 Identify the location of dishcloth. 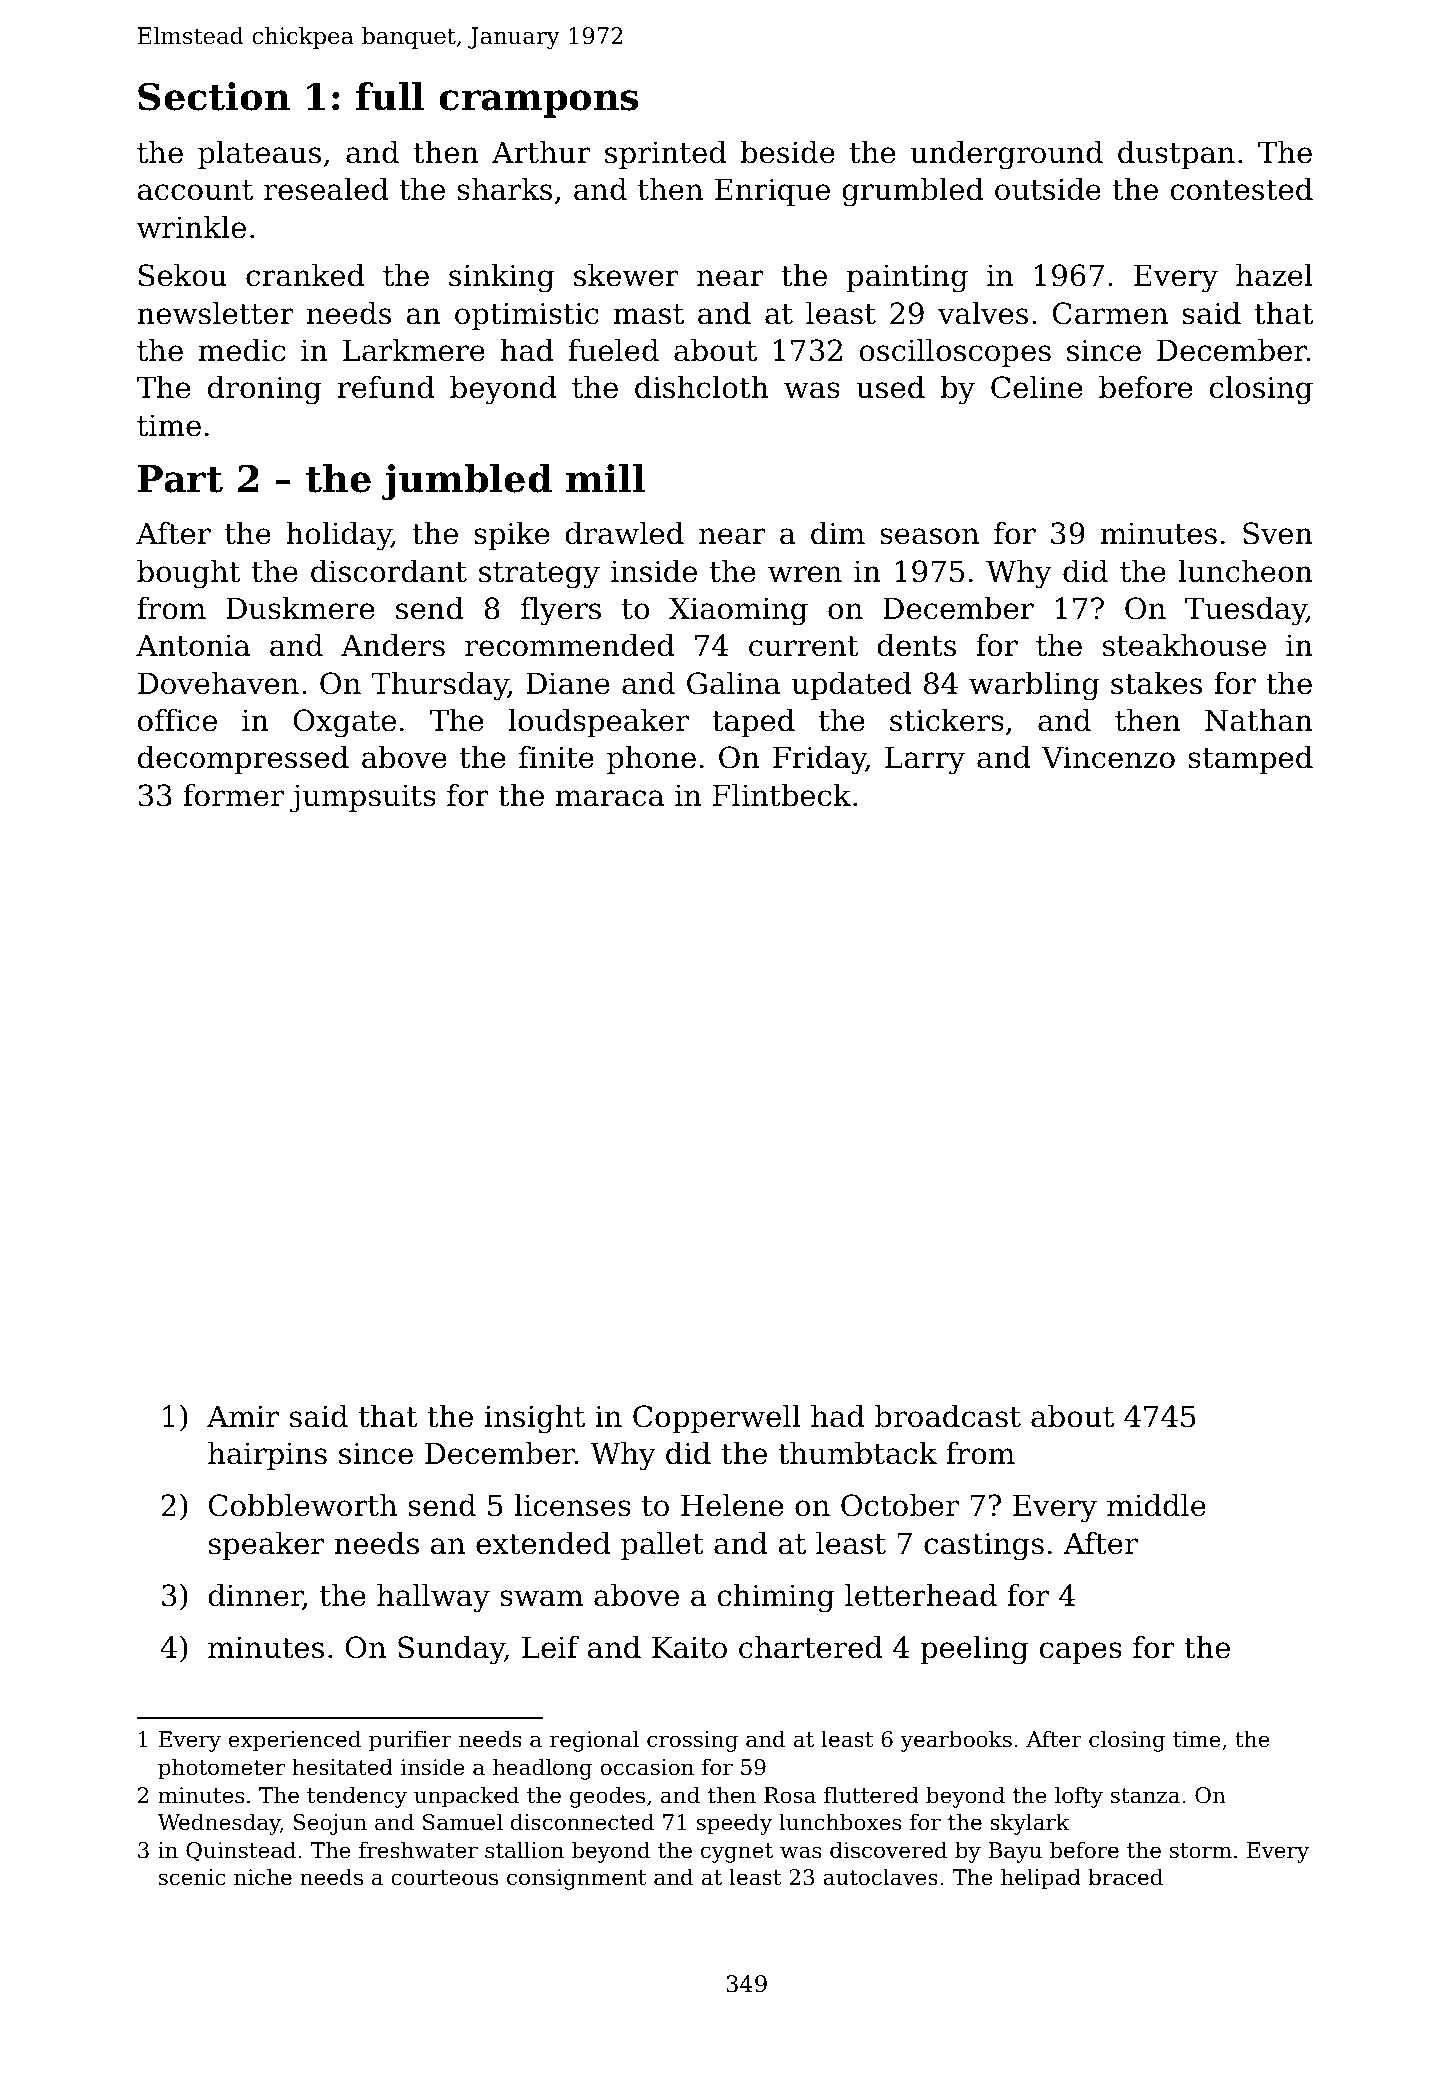
(702, 387).
